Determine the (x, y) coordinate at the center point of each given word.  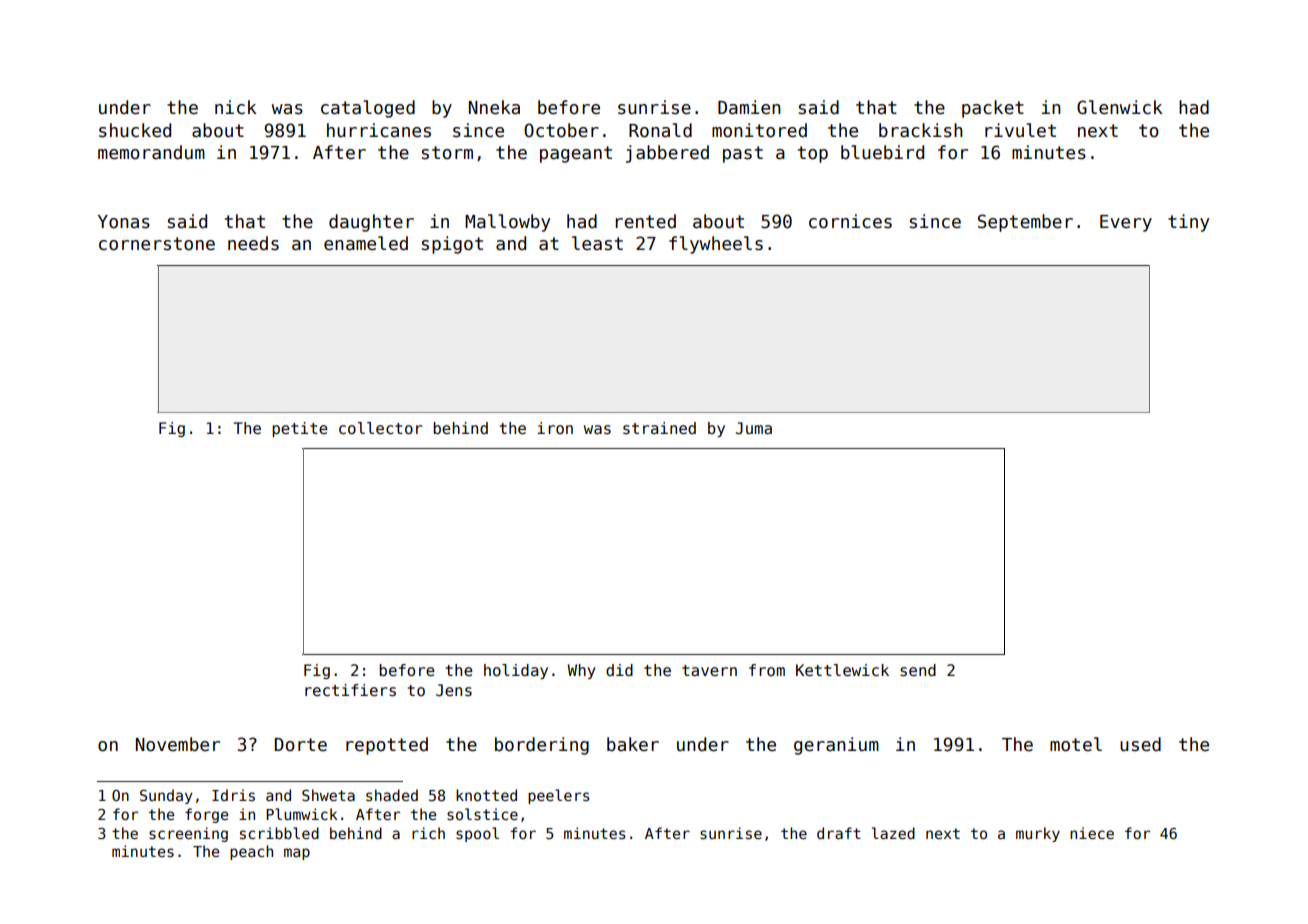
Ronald (660, 130)
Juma (754, 428)
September (1025, 223)
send (918, 670)
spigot (452, 245)
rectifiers (350, 690)
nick (235, 107)
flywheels (716, 245)
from (767, 670)
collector (381, 428)
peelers (559, 796)
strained (659, 428)
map (297, 854)
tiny (1188, 223)
